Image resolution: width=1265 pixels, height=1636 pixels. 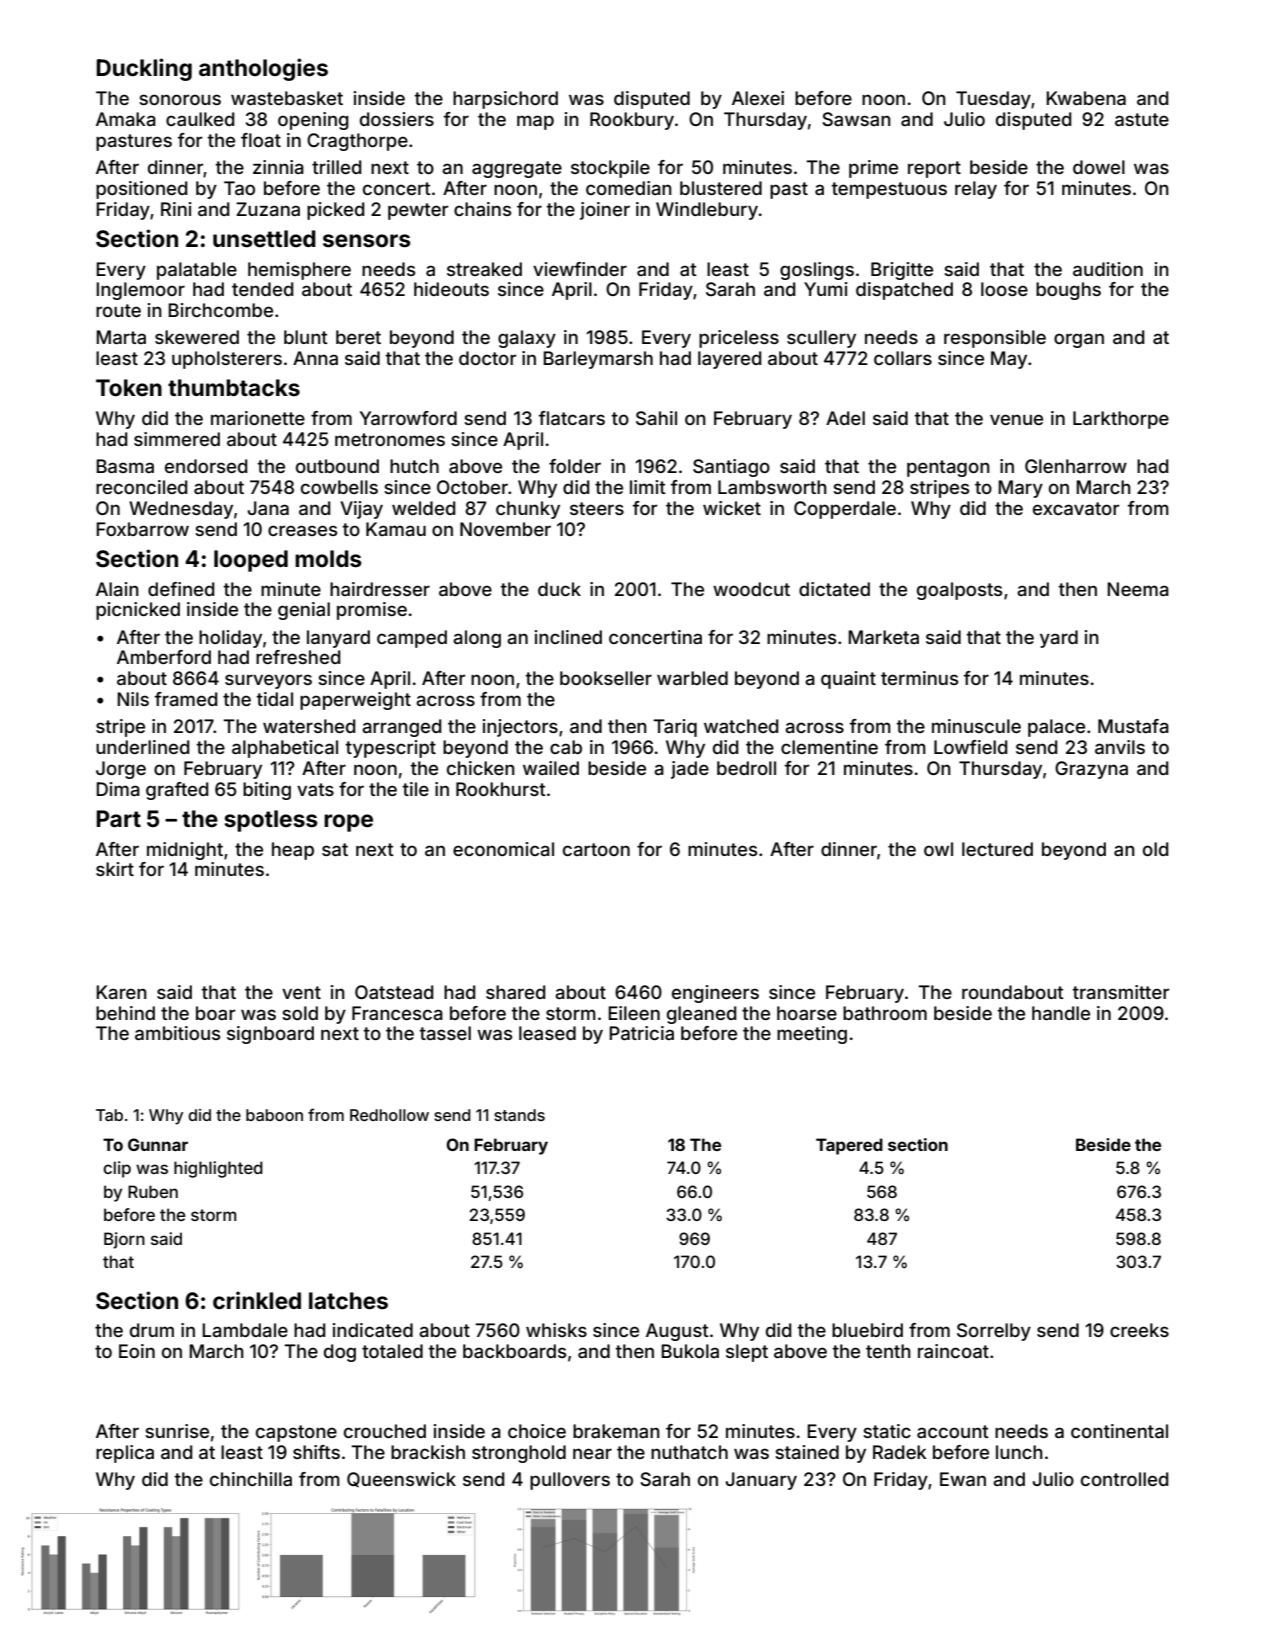 What do you see at coordinates (355, 701) in the page?
I see `paperweight` at bounding box center [355, 701].
